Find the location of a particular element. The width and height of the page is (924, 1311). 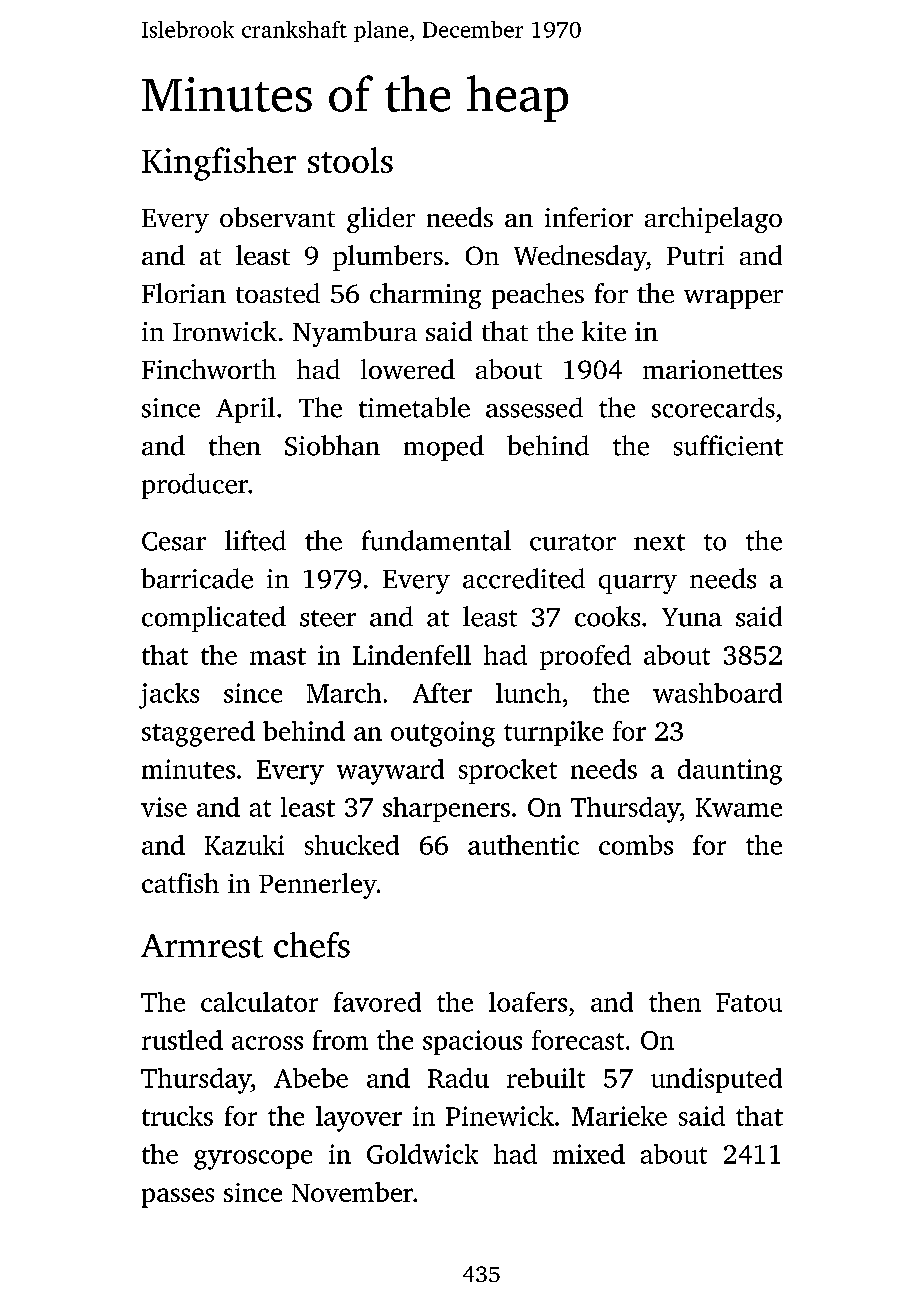

timetable is located at coordinates (414, 407).
